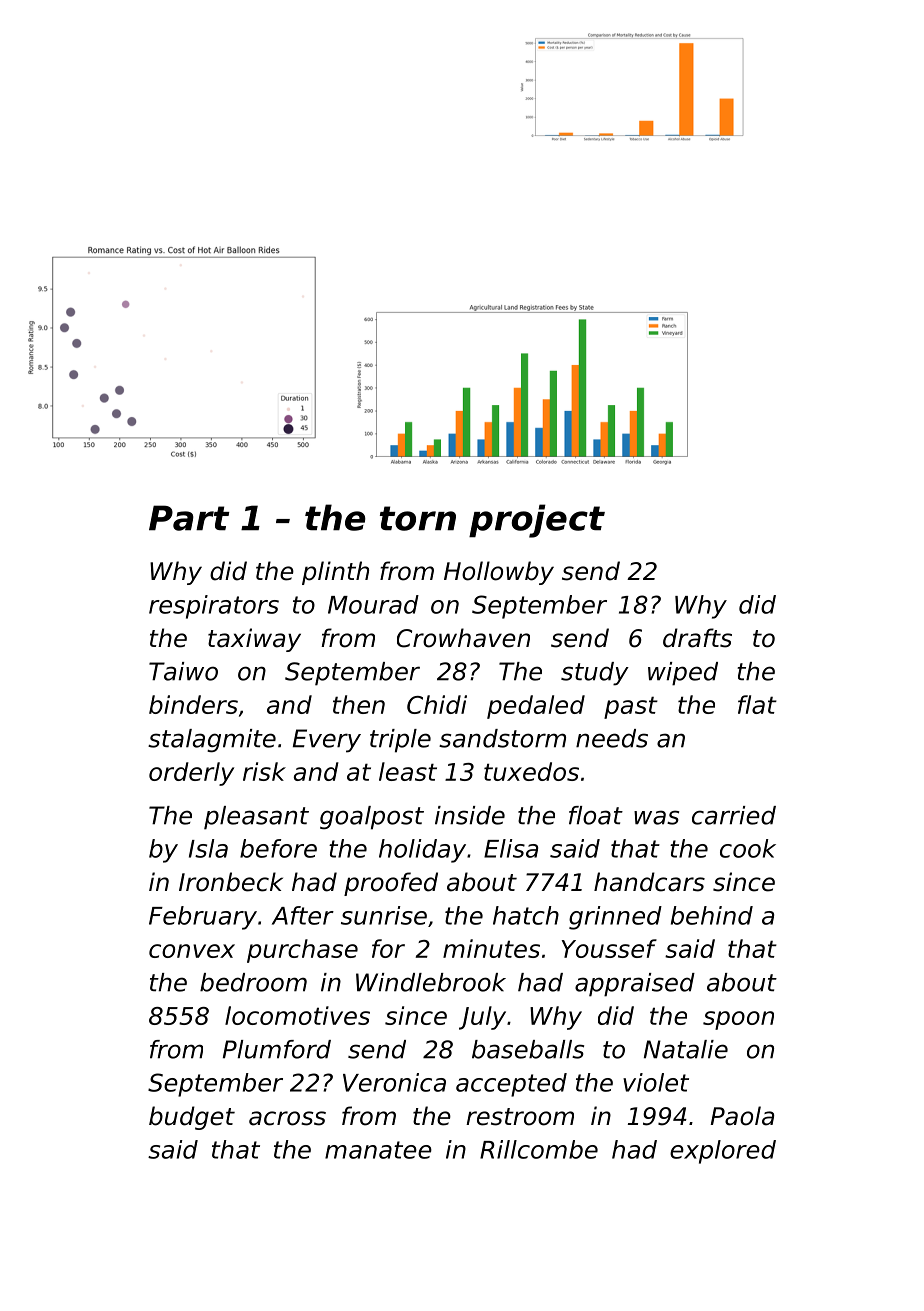  What do you see at coordinates (723, 1152) in the screenshot?
I see `explored` at bounding box center [723, 1152].
